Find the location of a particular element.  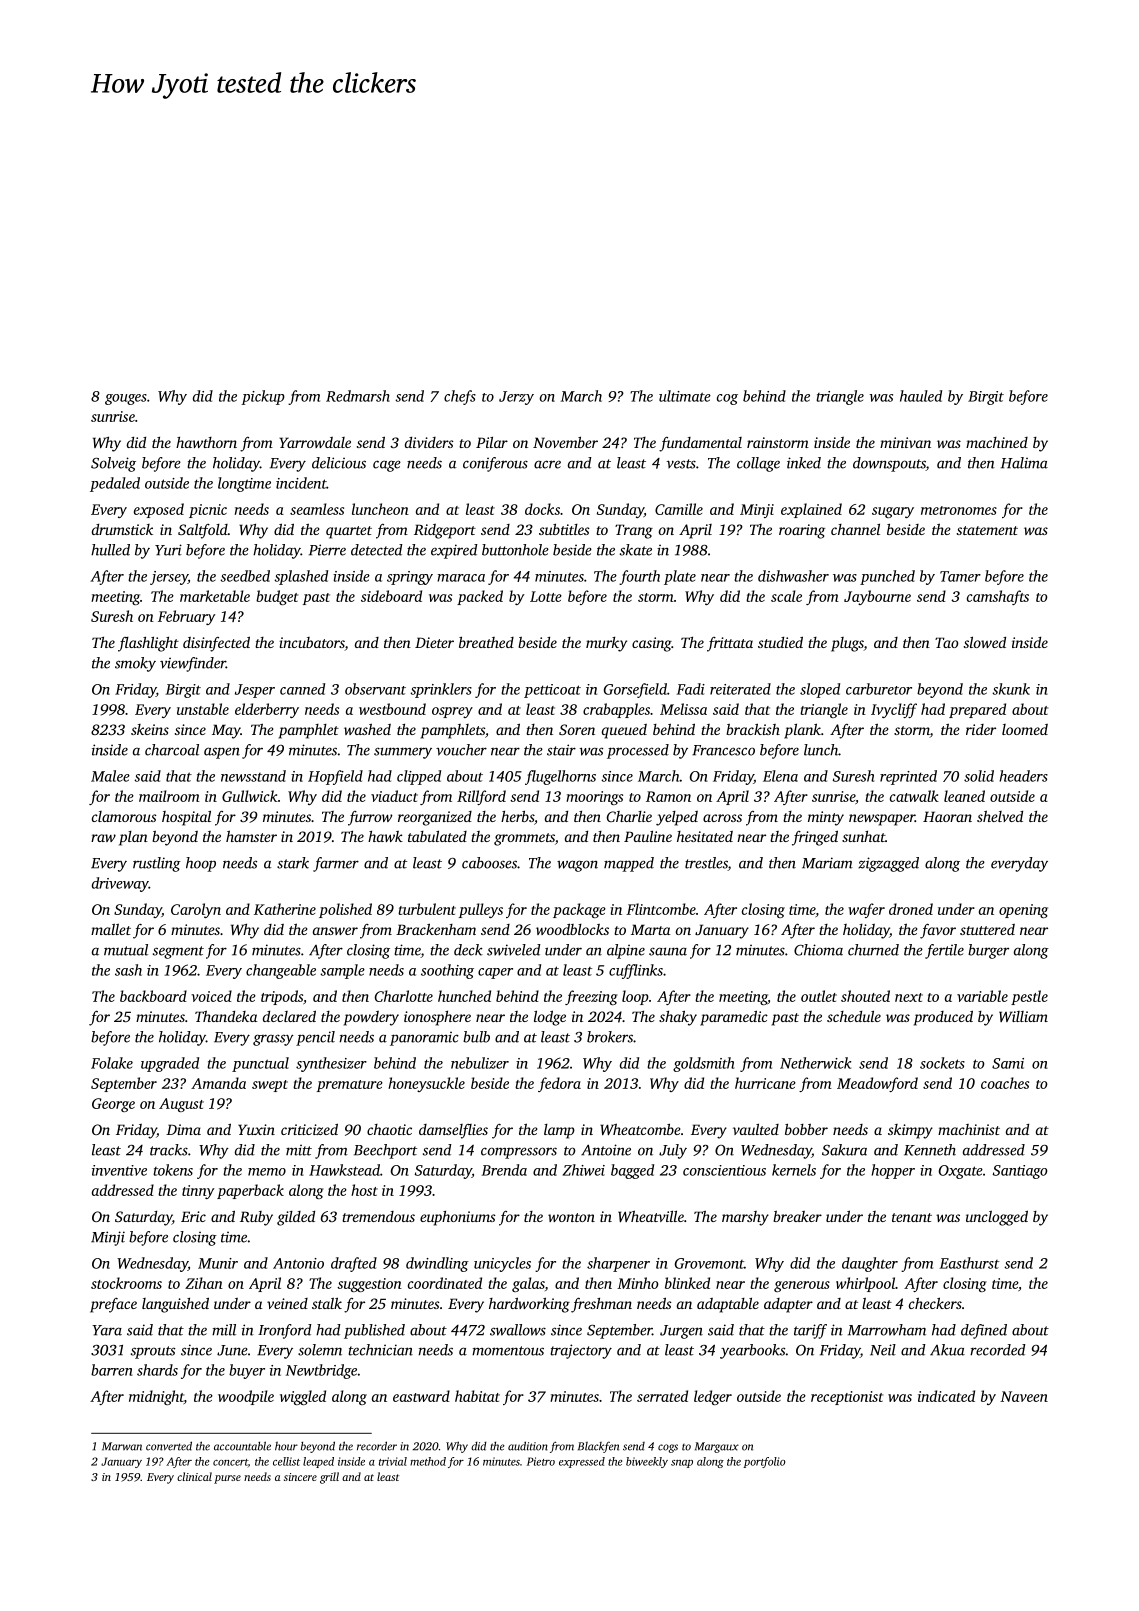

Neil is located at coordinates (883, 1350).
